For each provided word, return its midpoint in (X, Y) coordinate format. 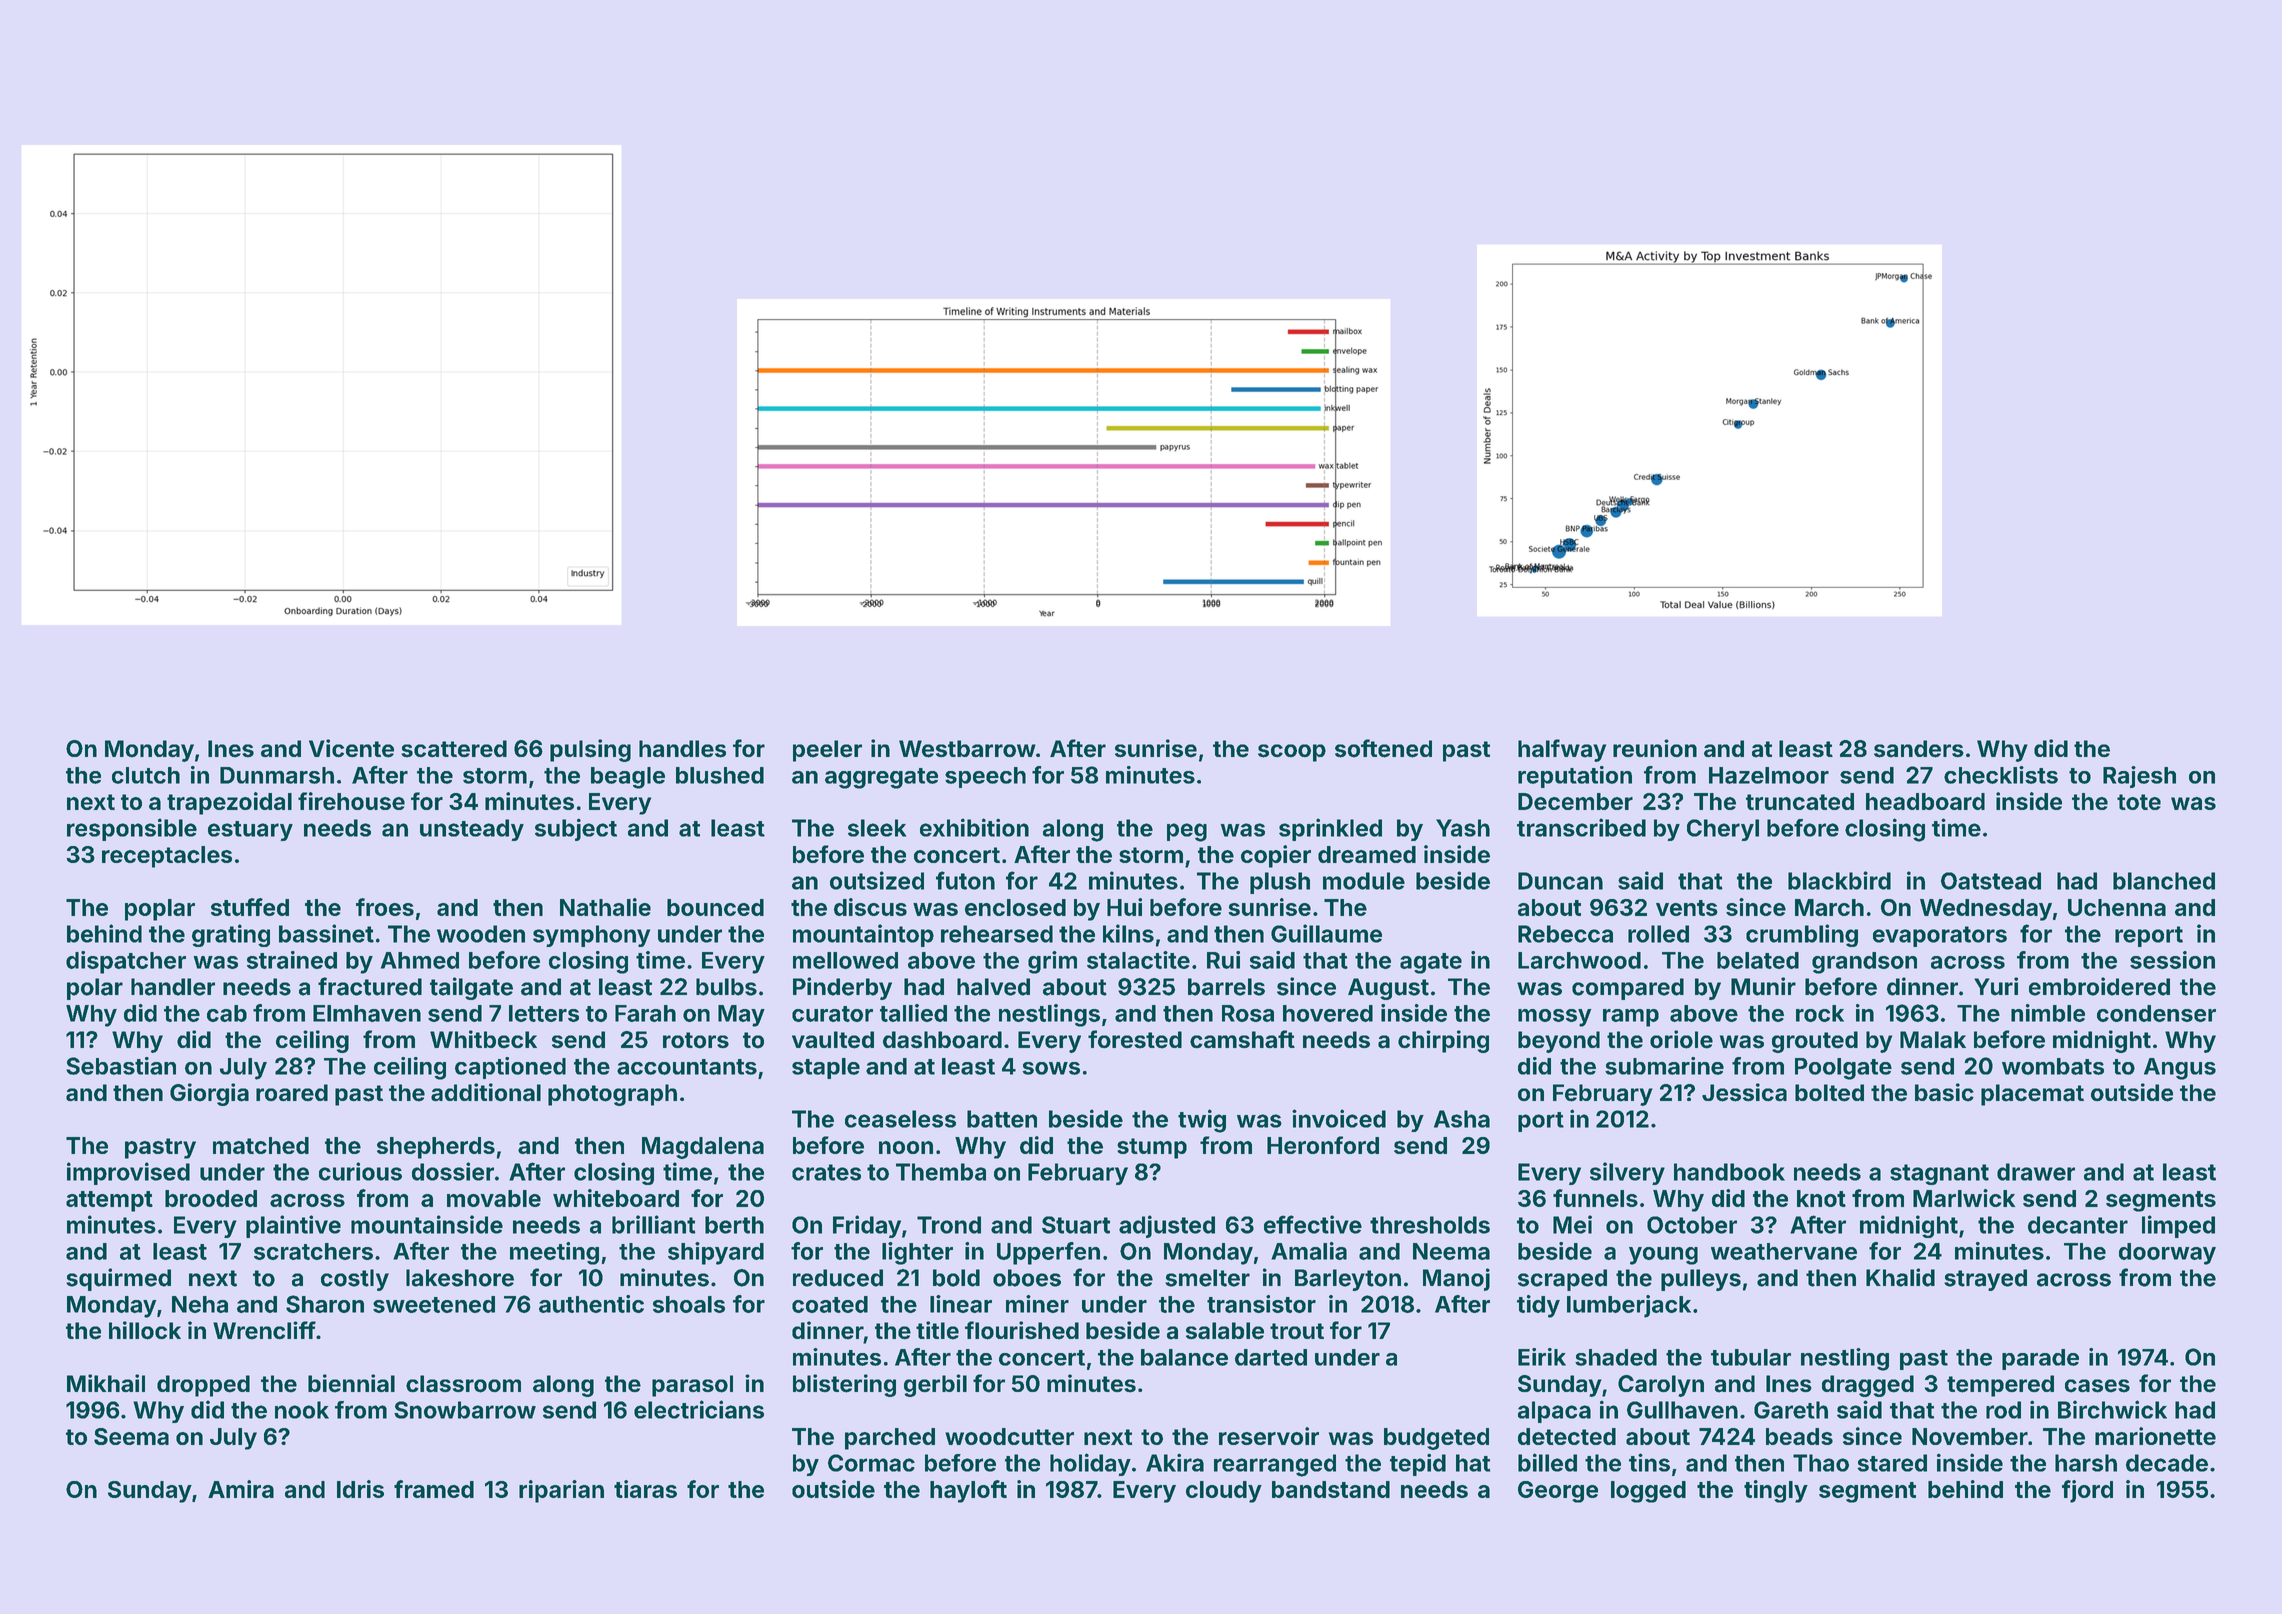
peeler (827, 751)
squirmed (118, 1279)
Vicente (351, 748)
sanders (1919, 749)
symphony (591, 936)
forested (1135, 1039)
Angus (2180, 1069)
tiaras (645, 1489)
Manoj (1456, 1279)
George (1558, 1492)
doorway (2167, 1254)
